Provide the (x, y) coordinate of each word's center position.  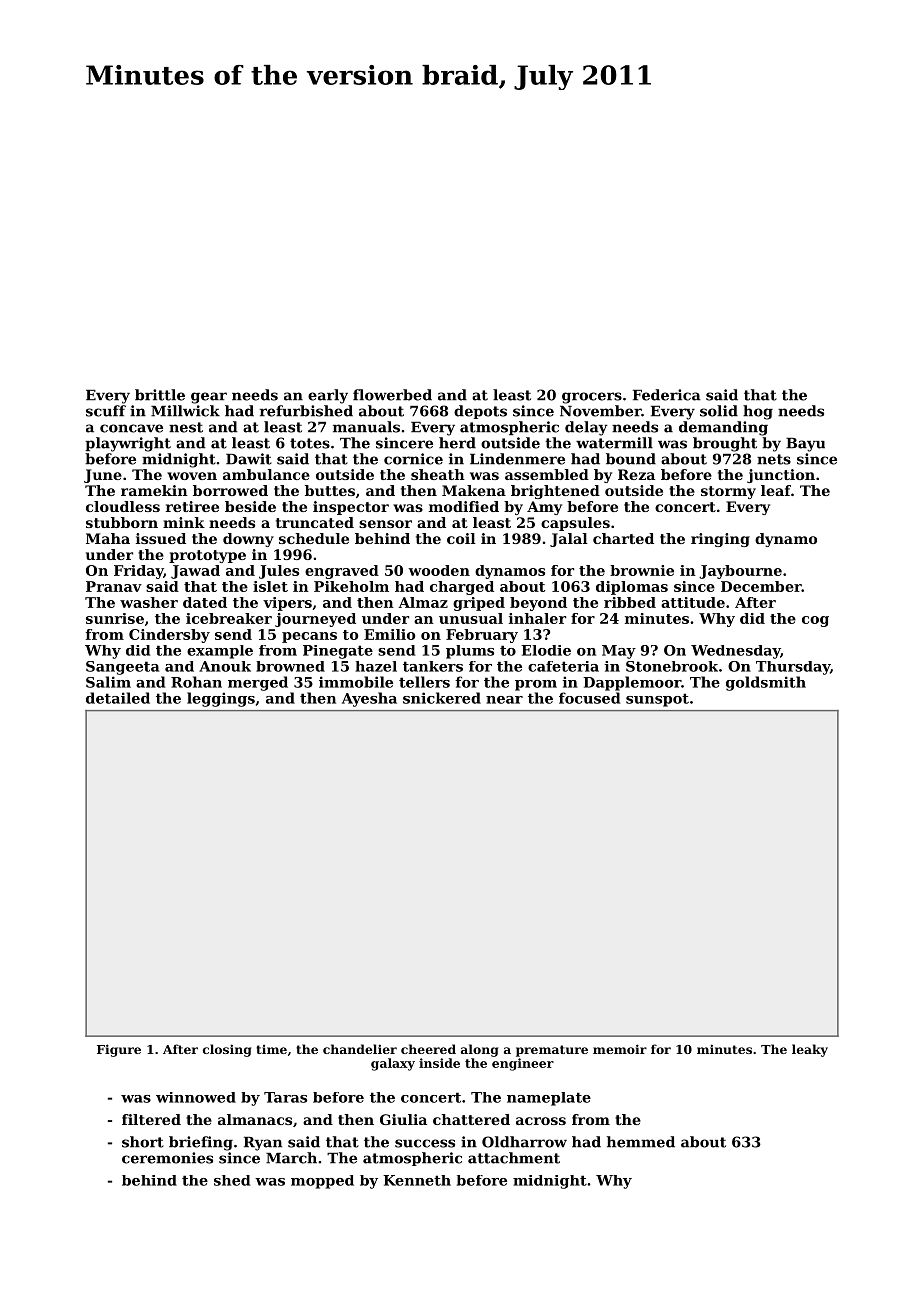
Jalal (569, 540)
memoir (620, 1049)
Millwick (185, 411)
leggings (221, 699)
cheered (428, 1049)
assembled (547, 474)
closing (227, 1050)
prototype (207, 556)
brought (725, 444)
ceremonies (167, 1158)
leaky (810, 1050)
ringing (720, 540)
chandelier (360, 1049)
